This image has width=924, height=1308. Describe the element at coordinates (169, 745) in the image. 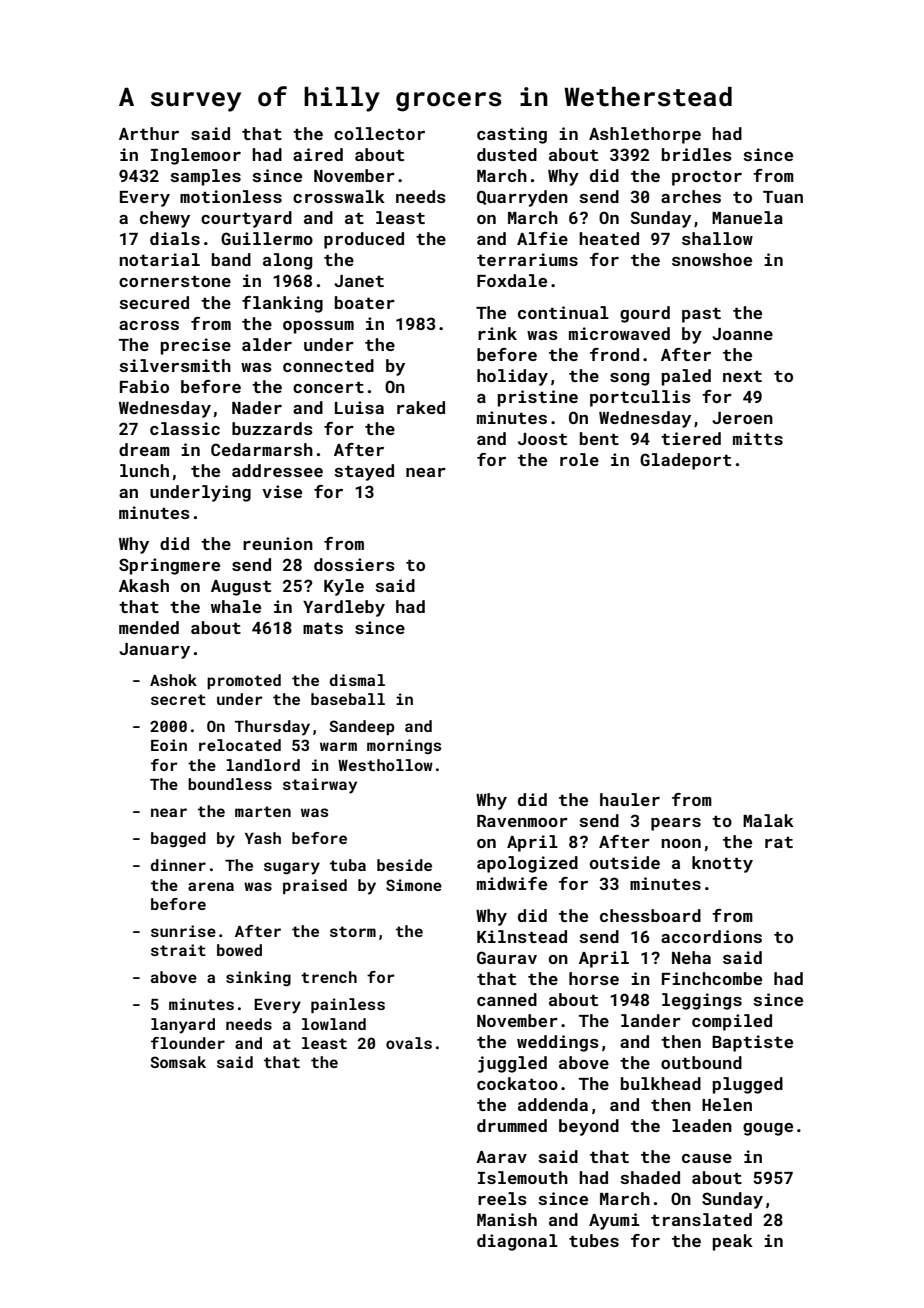

I see `Eoin` at that location.
